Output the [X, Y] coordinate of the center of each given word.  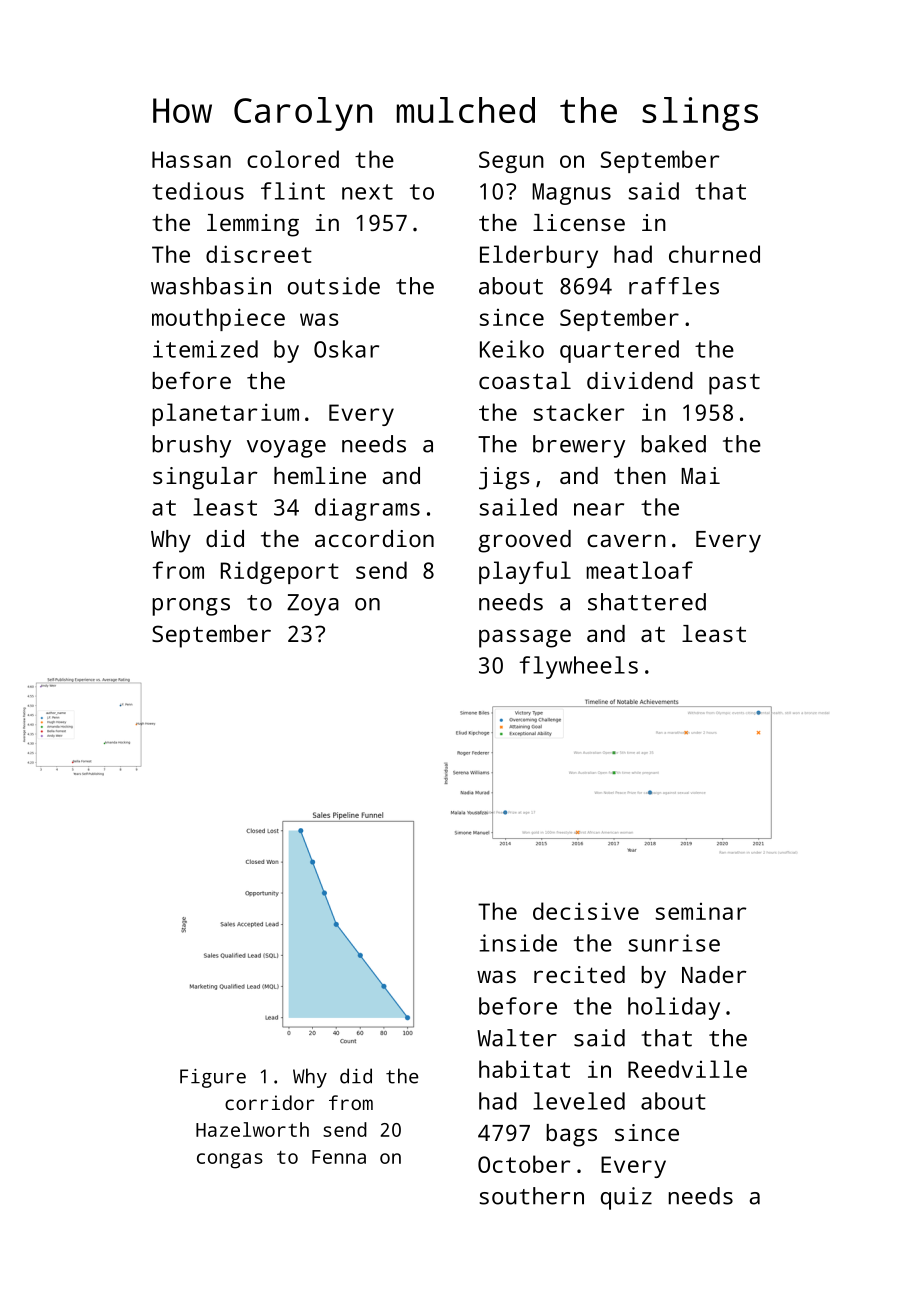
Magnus [571, 194]
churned [714, 254]
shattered [647, 602]
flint [293, 191]
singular [205, 478]
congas [230, 1161]
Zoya [313, 605]
